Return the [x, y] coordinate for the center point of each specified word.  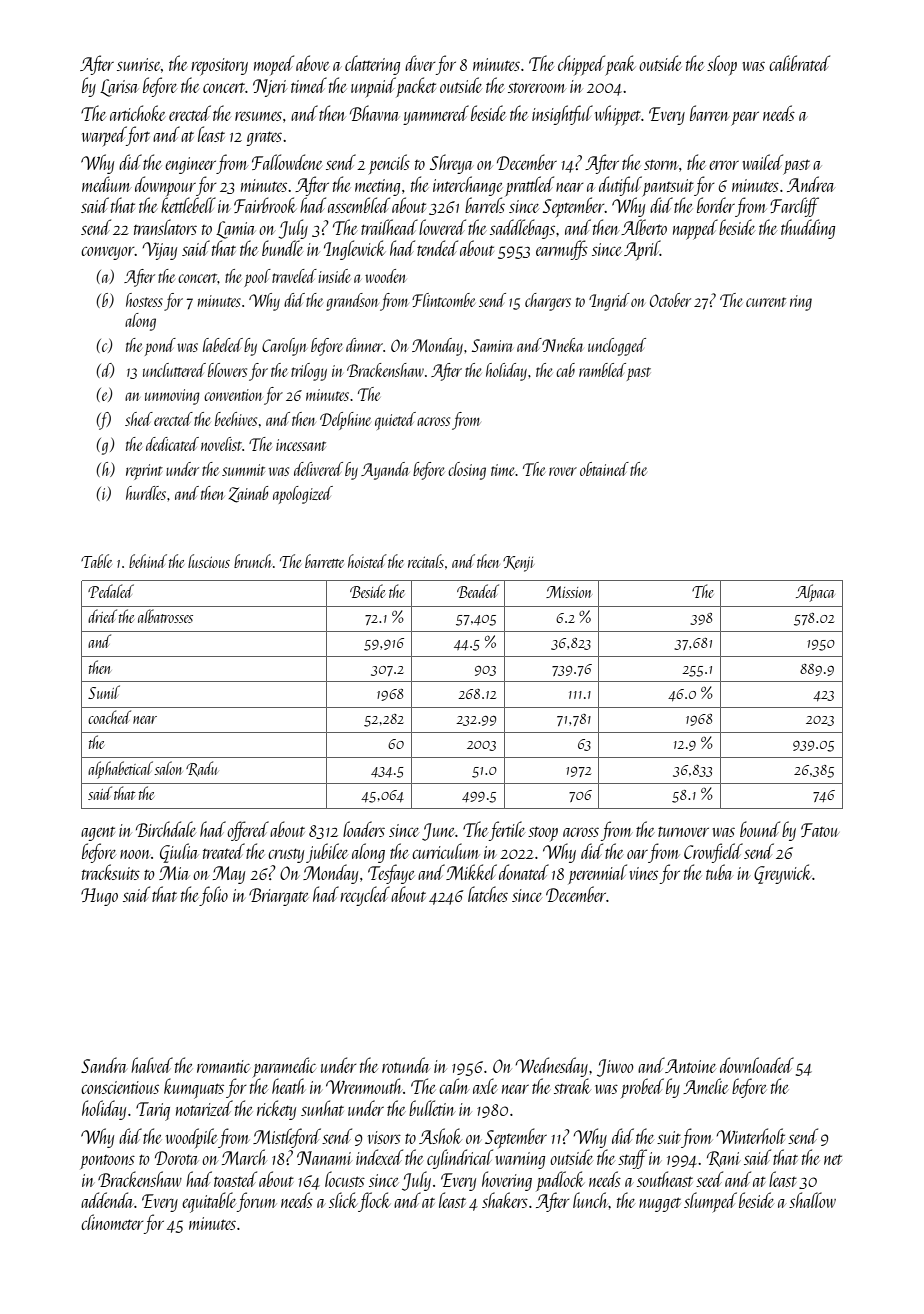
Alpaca [815, 593]
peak [620, 65]
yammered [436, 115]
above [313, 63]
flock [374, 1202]
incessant [301, 445]
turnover [683, 831]
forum [256, 1202]
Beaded [478, 591]
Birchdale [166, 829]
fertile [507, 831]
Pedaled [111, 591]
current [766, 302]
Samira [492, 345]
